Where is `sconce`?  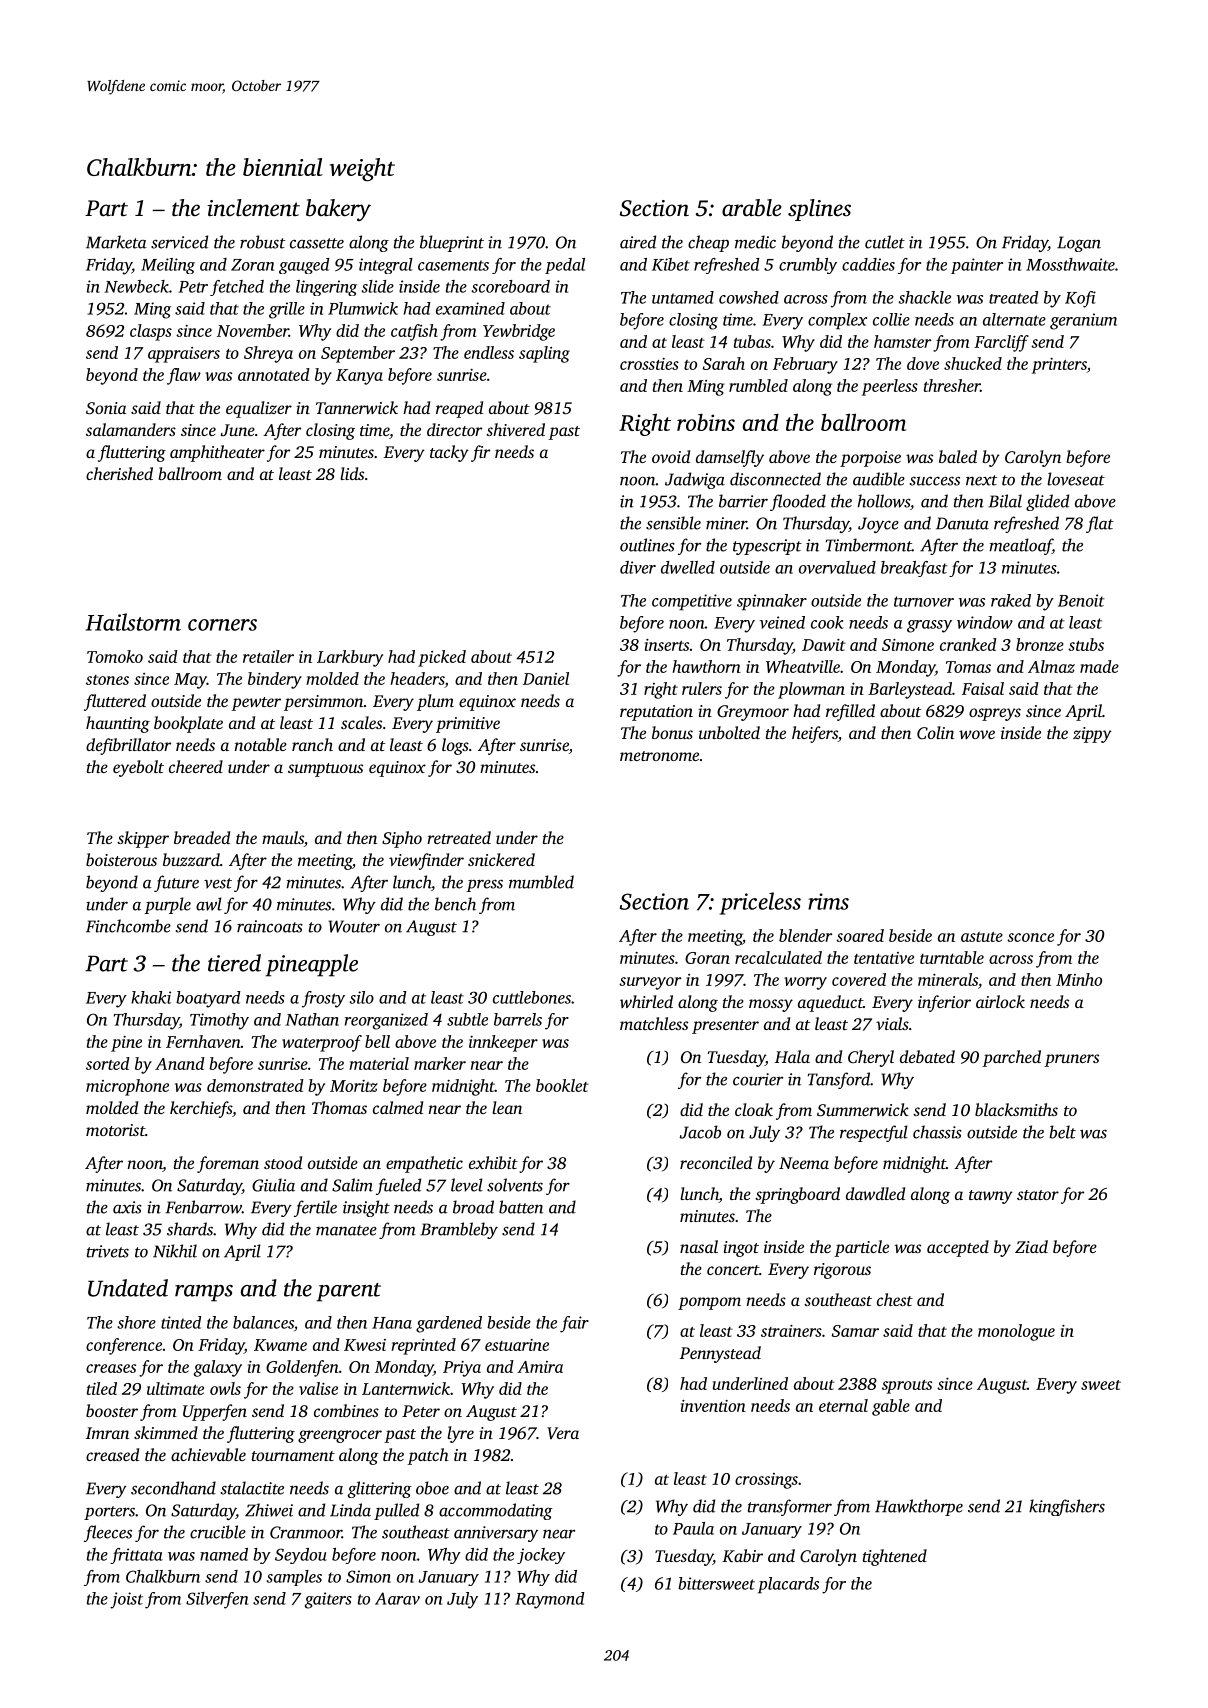 sconce is located at coordinates (1030, 937).
